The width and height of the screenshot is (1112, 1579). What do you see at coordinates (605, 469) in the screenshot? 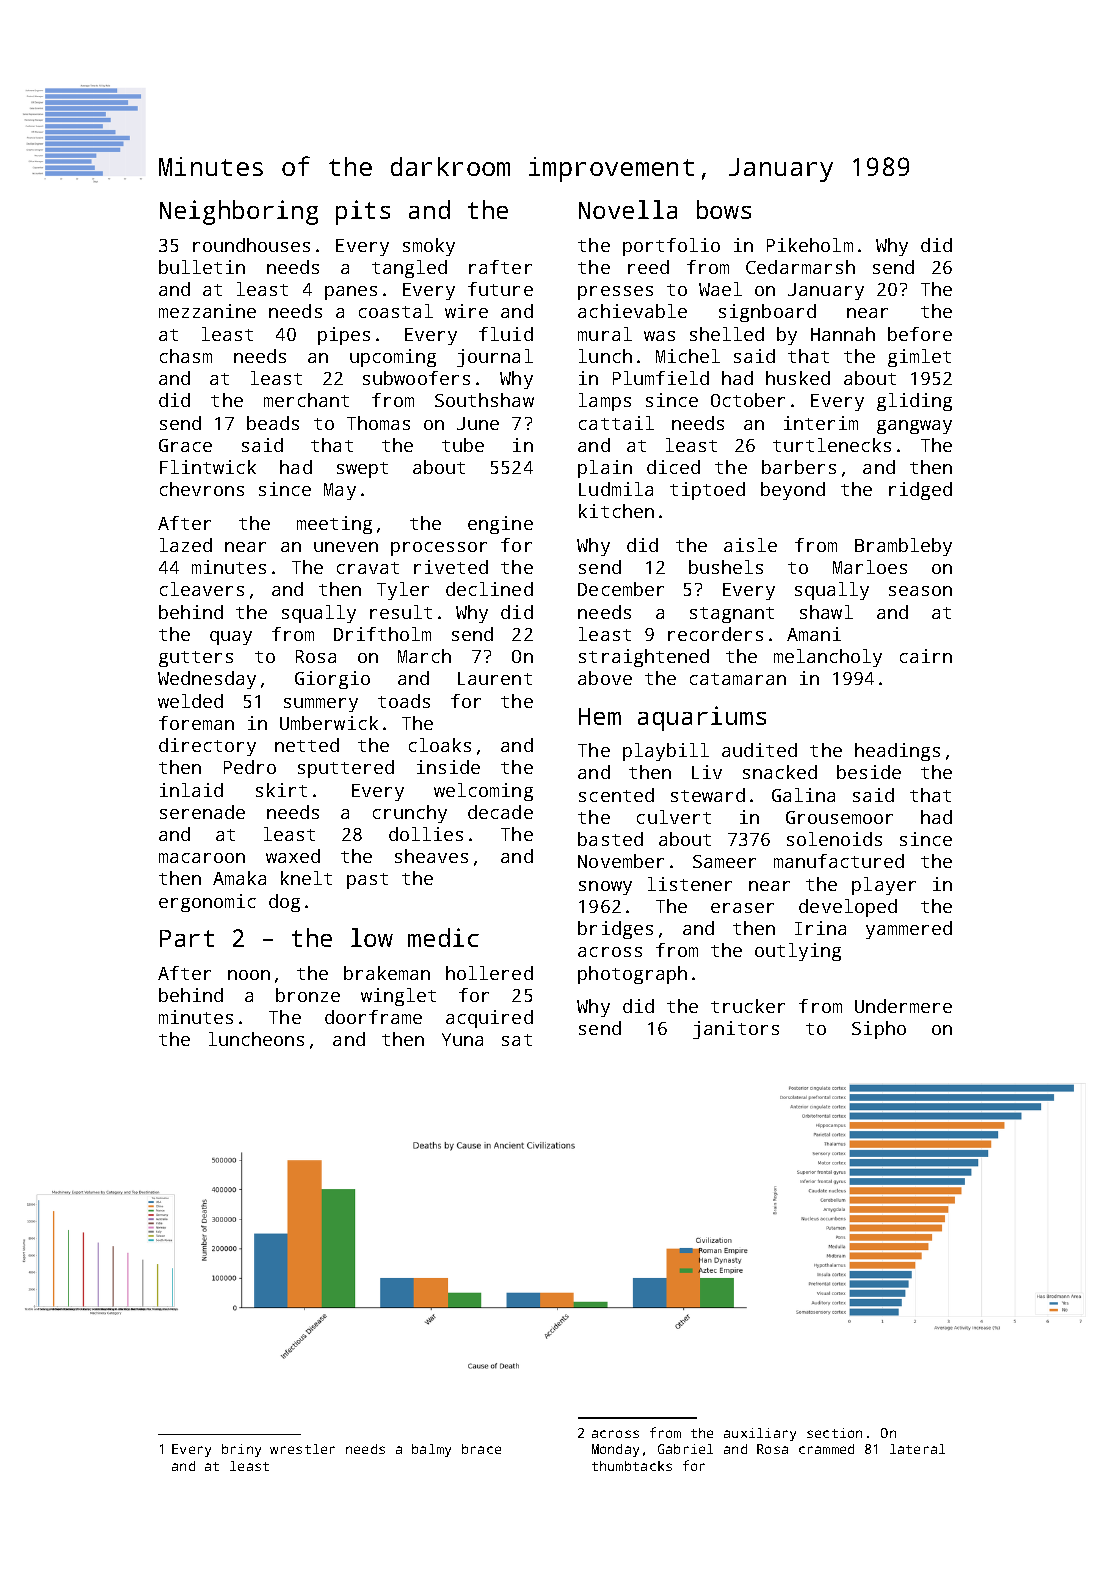
I see `plain` at bounding box center [605, 469].
